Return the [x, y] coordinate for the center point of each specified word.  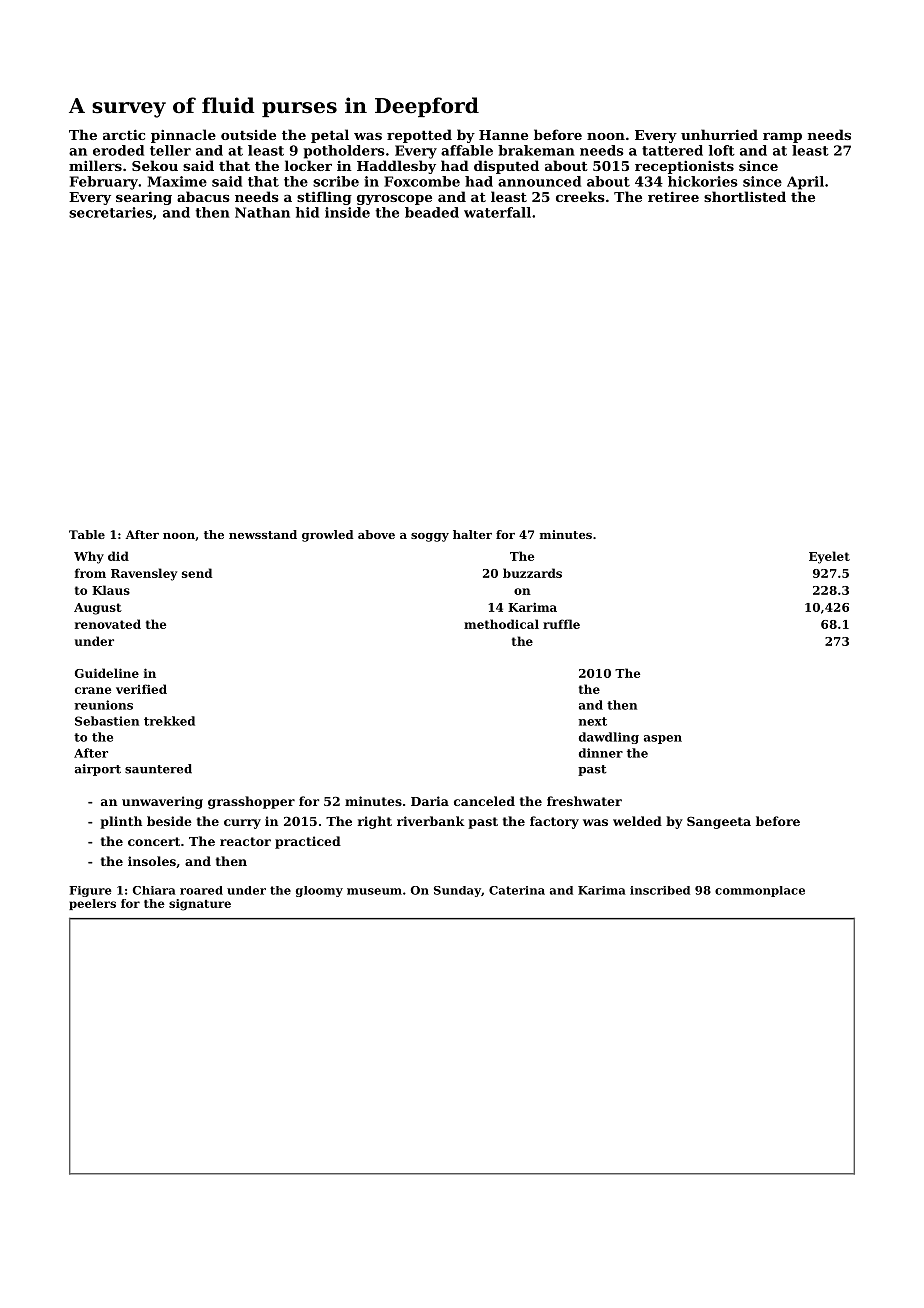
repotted [419, 136]
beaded [432, 212]
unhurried [719, 134]
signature [200, 905]
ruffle [561, 624]
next [593, 721]
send [197, 573]
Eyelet [829, 557]
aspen [663, 739]
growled [328, 536]
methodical [501, 624]
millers [95, 165]
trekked [169, 721]
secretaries [111, 212]
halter [472, 534]
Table [87, 534]
